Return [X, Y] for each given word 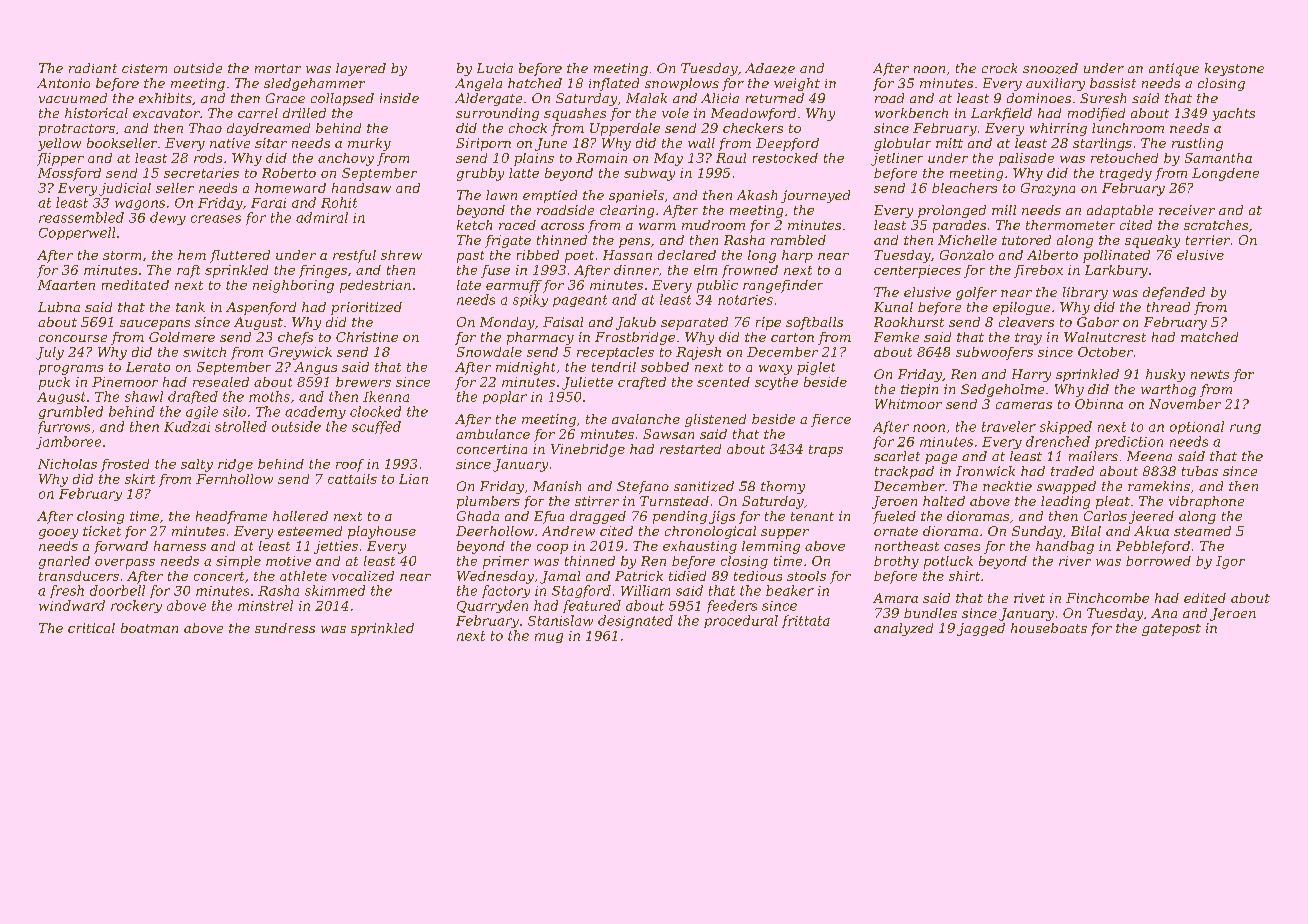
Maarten [66, 285]
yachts [1233, 114]
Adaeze [770, 68]
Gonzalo [967, 255]
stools [806, 576]
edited [1205, 598]
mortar [278, 68]
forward [121, 547]
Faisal [563, 322]
